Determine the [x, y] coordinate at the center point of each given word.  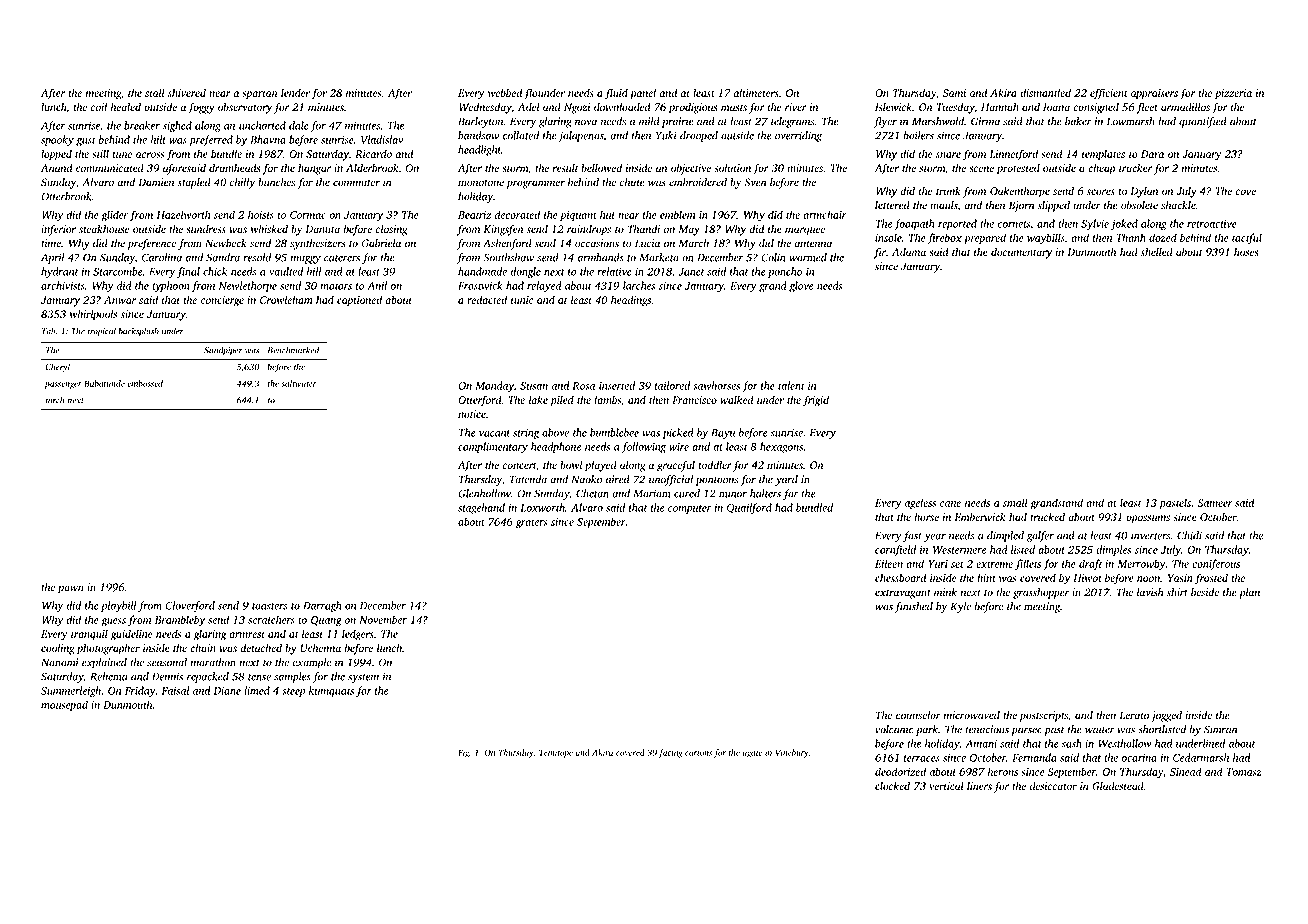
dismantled [1045, 92]
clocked [892, 785]
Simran [1220, 729]
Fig [463, 753]
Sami [954, 93]
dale [299, 125]
